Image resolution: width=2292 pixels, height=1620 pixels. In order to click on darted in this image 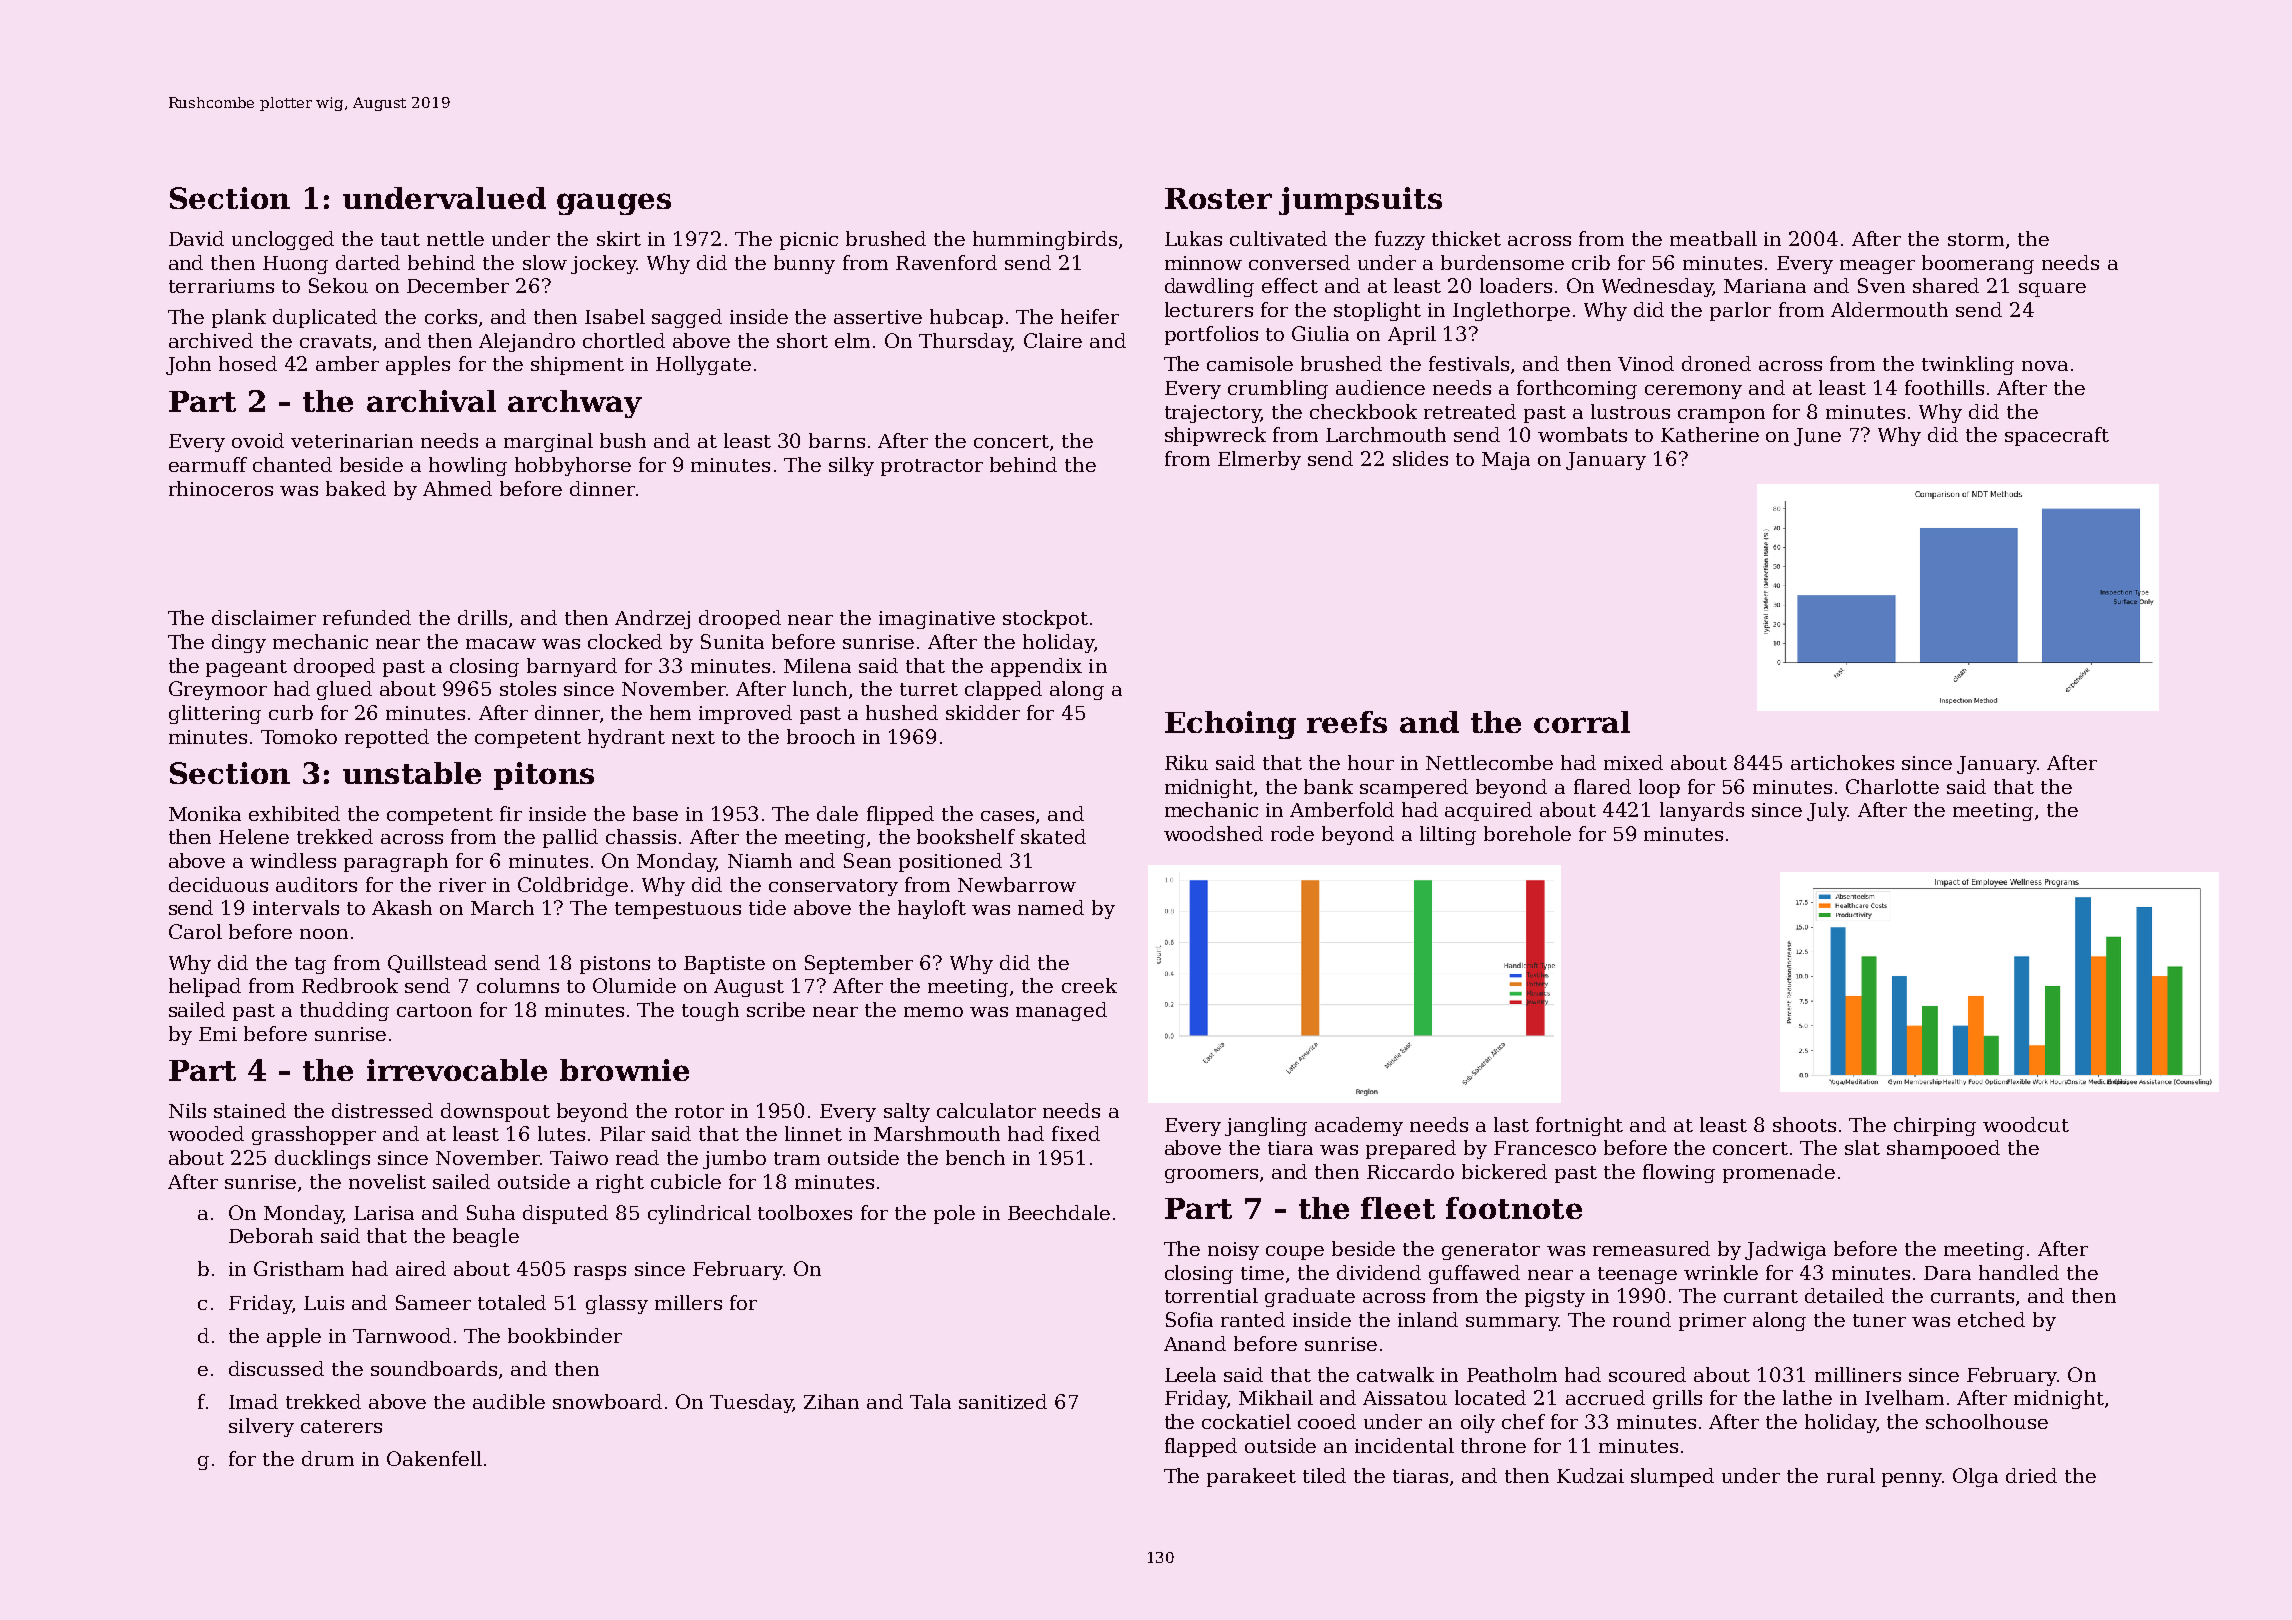, I will do `click(368, 262)`.
